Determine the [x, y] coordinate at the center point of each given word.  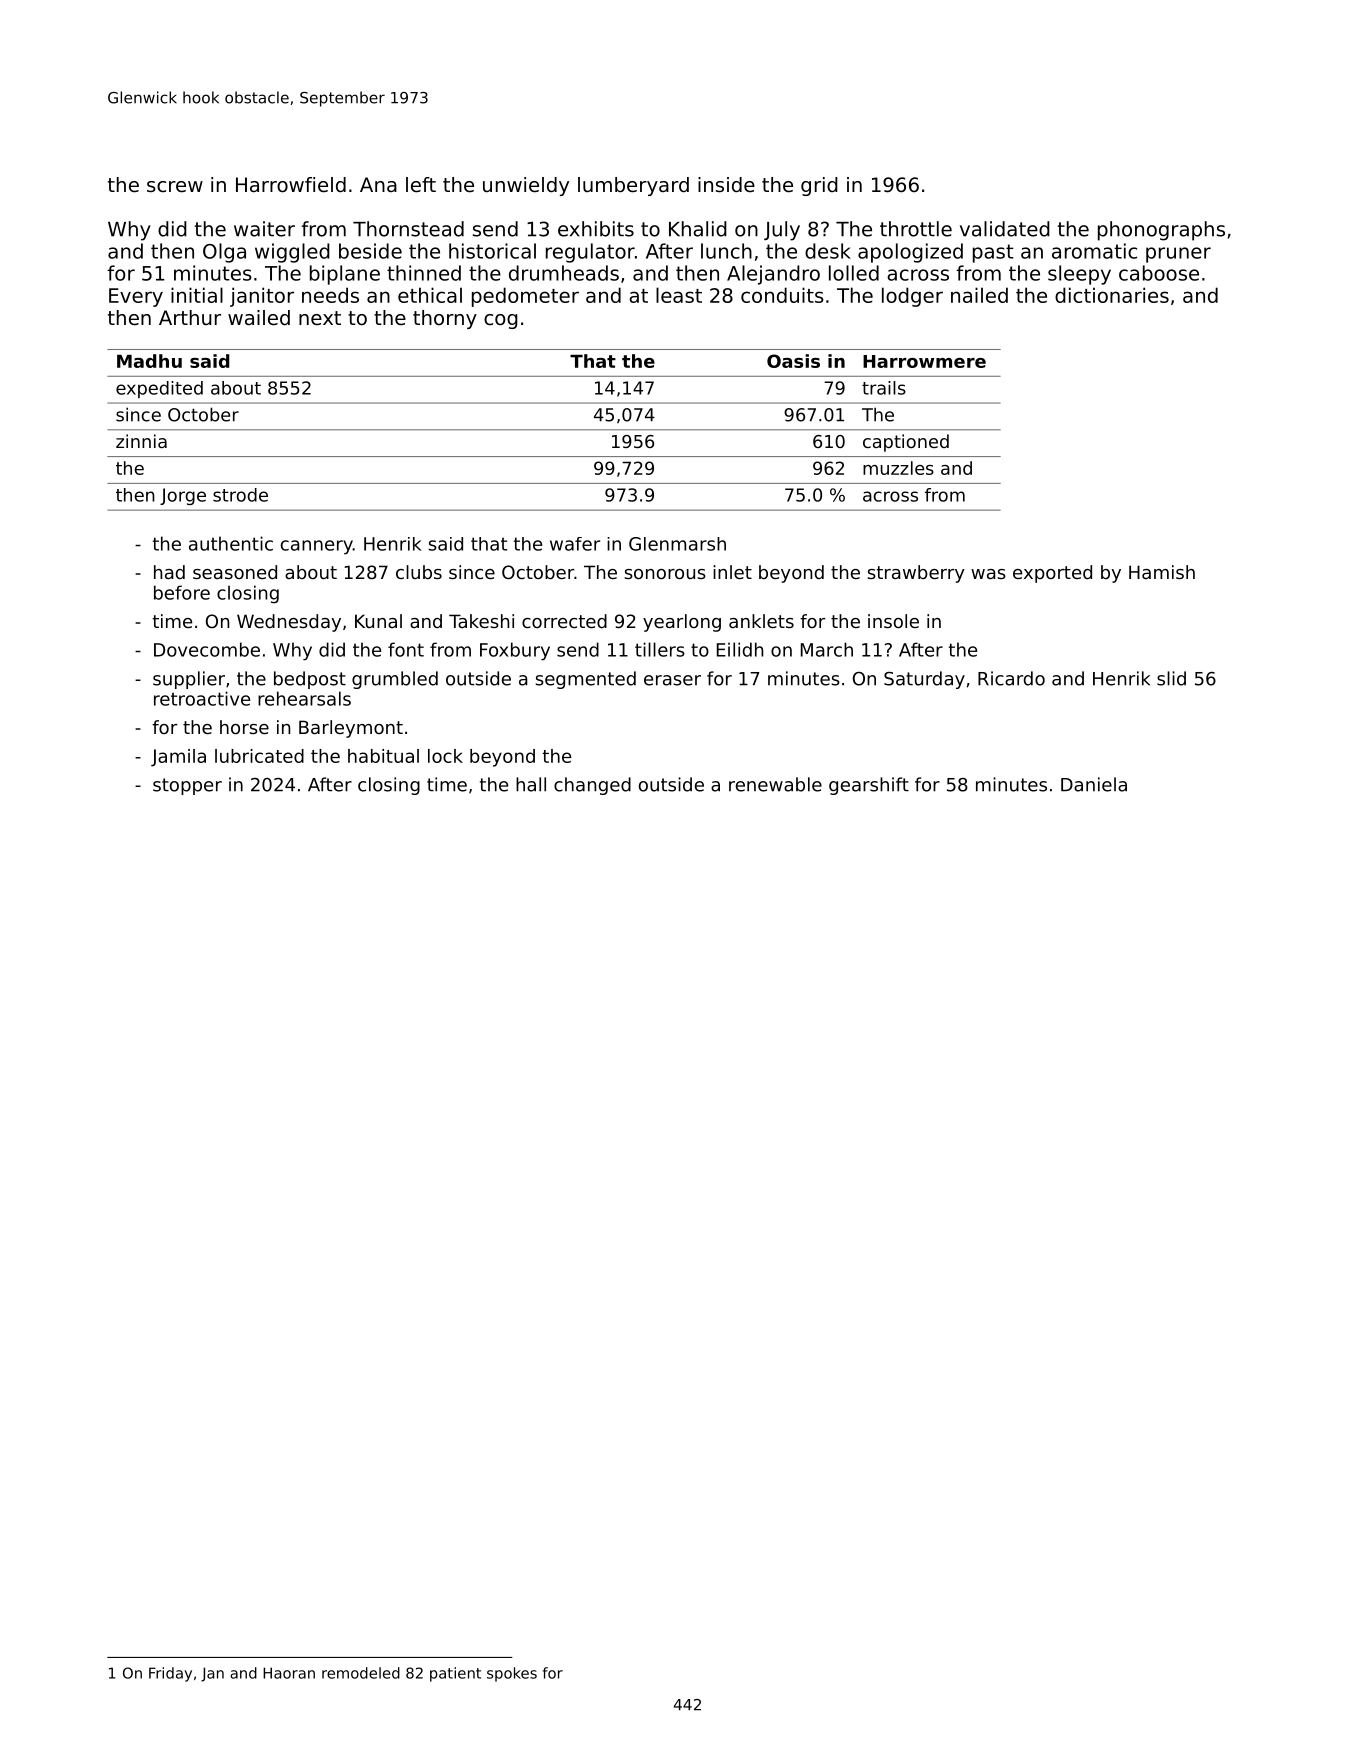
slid [1171, 678]
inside [726, 185]
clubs [419, 572]
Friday [170, 1674]
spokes [512, 1674]
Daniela [1094, 784]
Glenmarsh [677, 544]
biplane [345, 275]
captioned [906, 443]
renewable [775, 784]
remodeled [361, 1673]
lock [445, 756]
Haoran [289, 1673]
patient [455, 1674]
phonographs [1161, 231]
